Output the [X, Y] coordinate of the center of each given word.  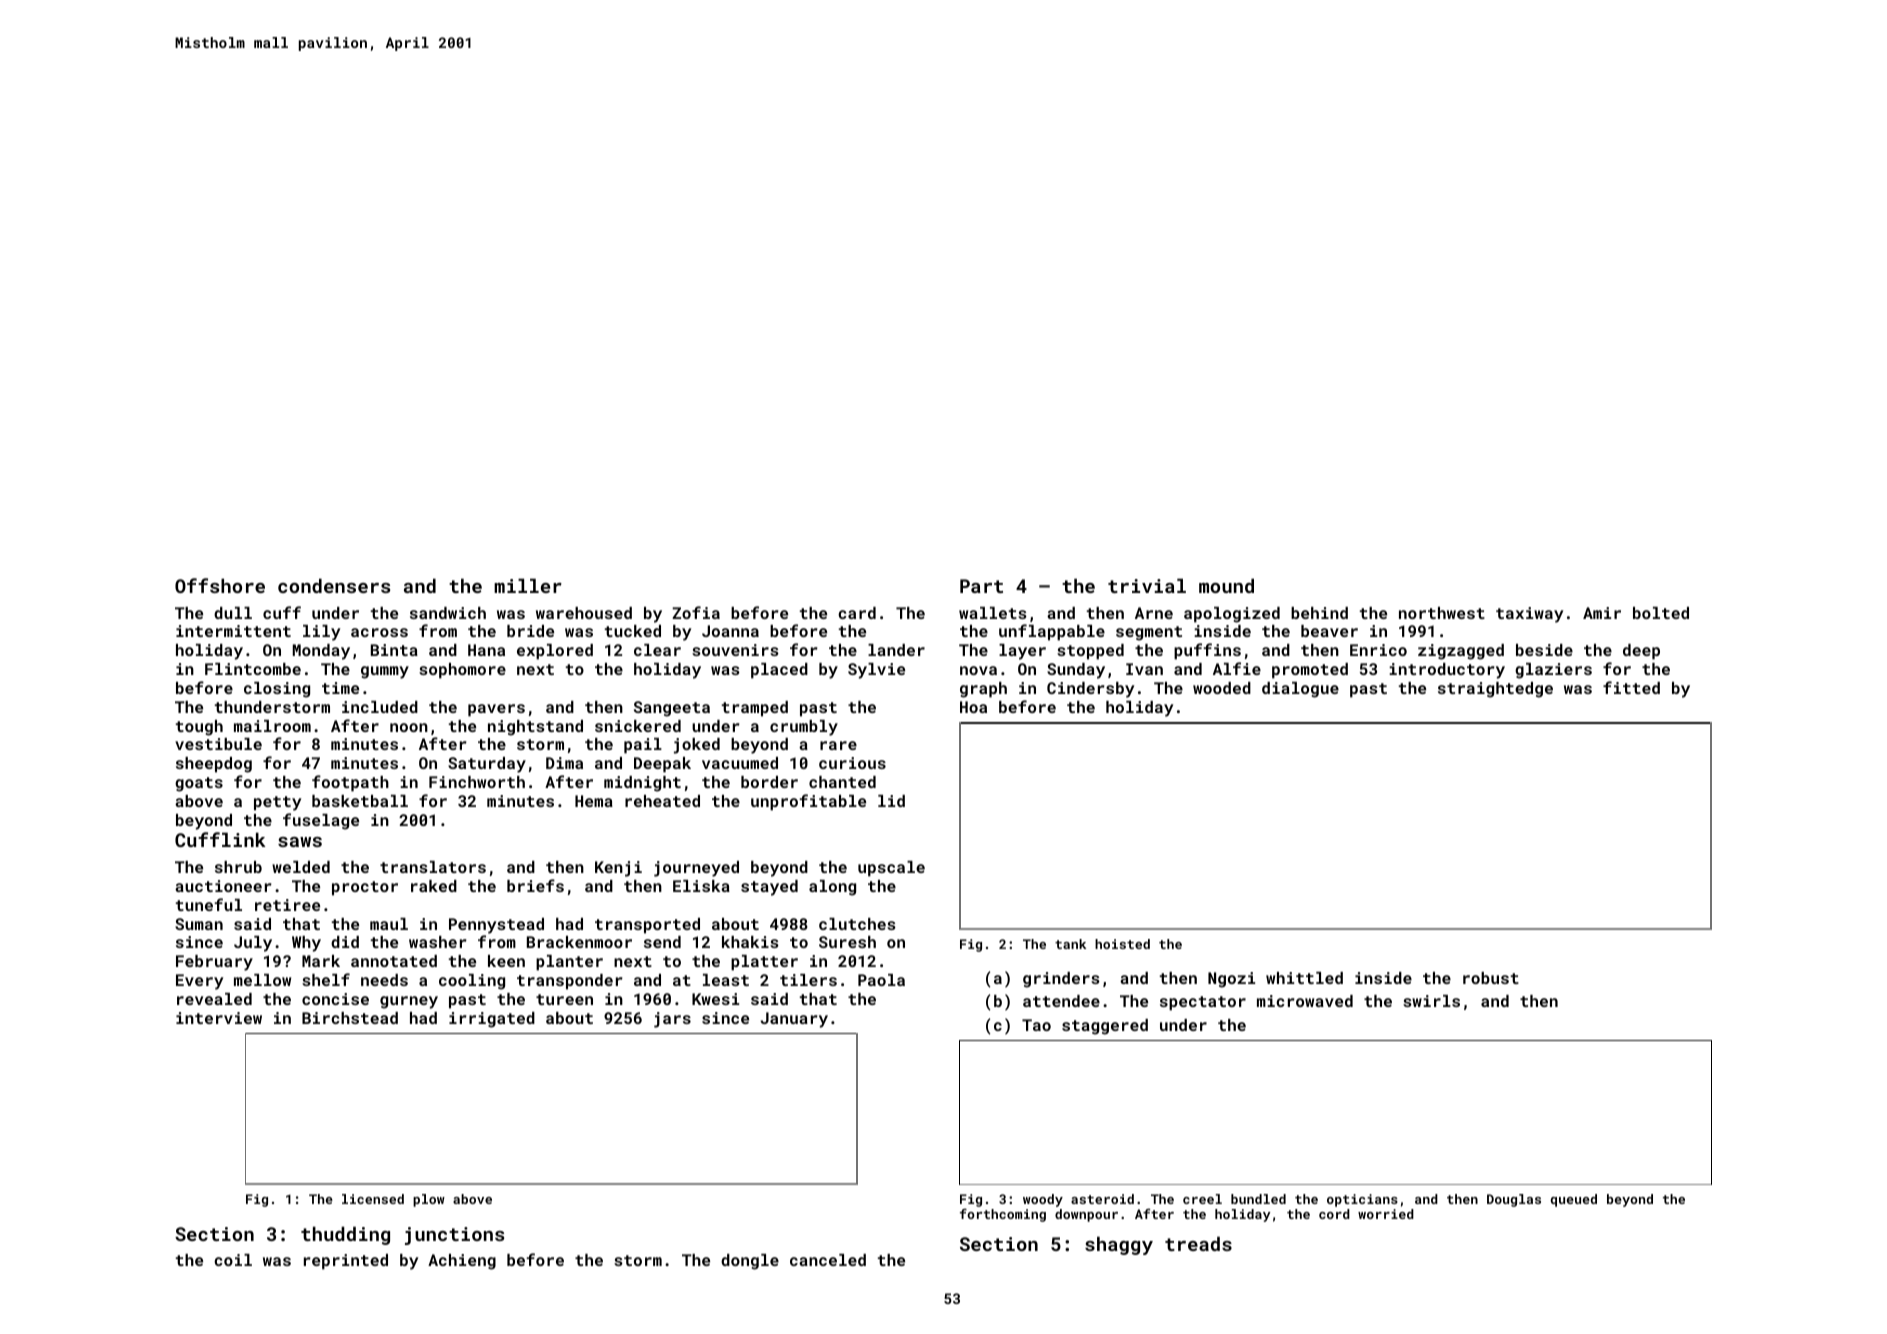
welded [301, 867]
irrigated [492, 1020]
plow [429, 1200]
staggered [1105, 1027]
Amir [1602, 613]
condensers [334, 586]
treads [1198, 1244]
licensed [373, 1199]
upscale [891, 869]
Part [981, 586]
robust [1491, 978]
